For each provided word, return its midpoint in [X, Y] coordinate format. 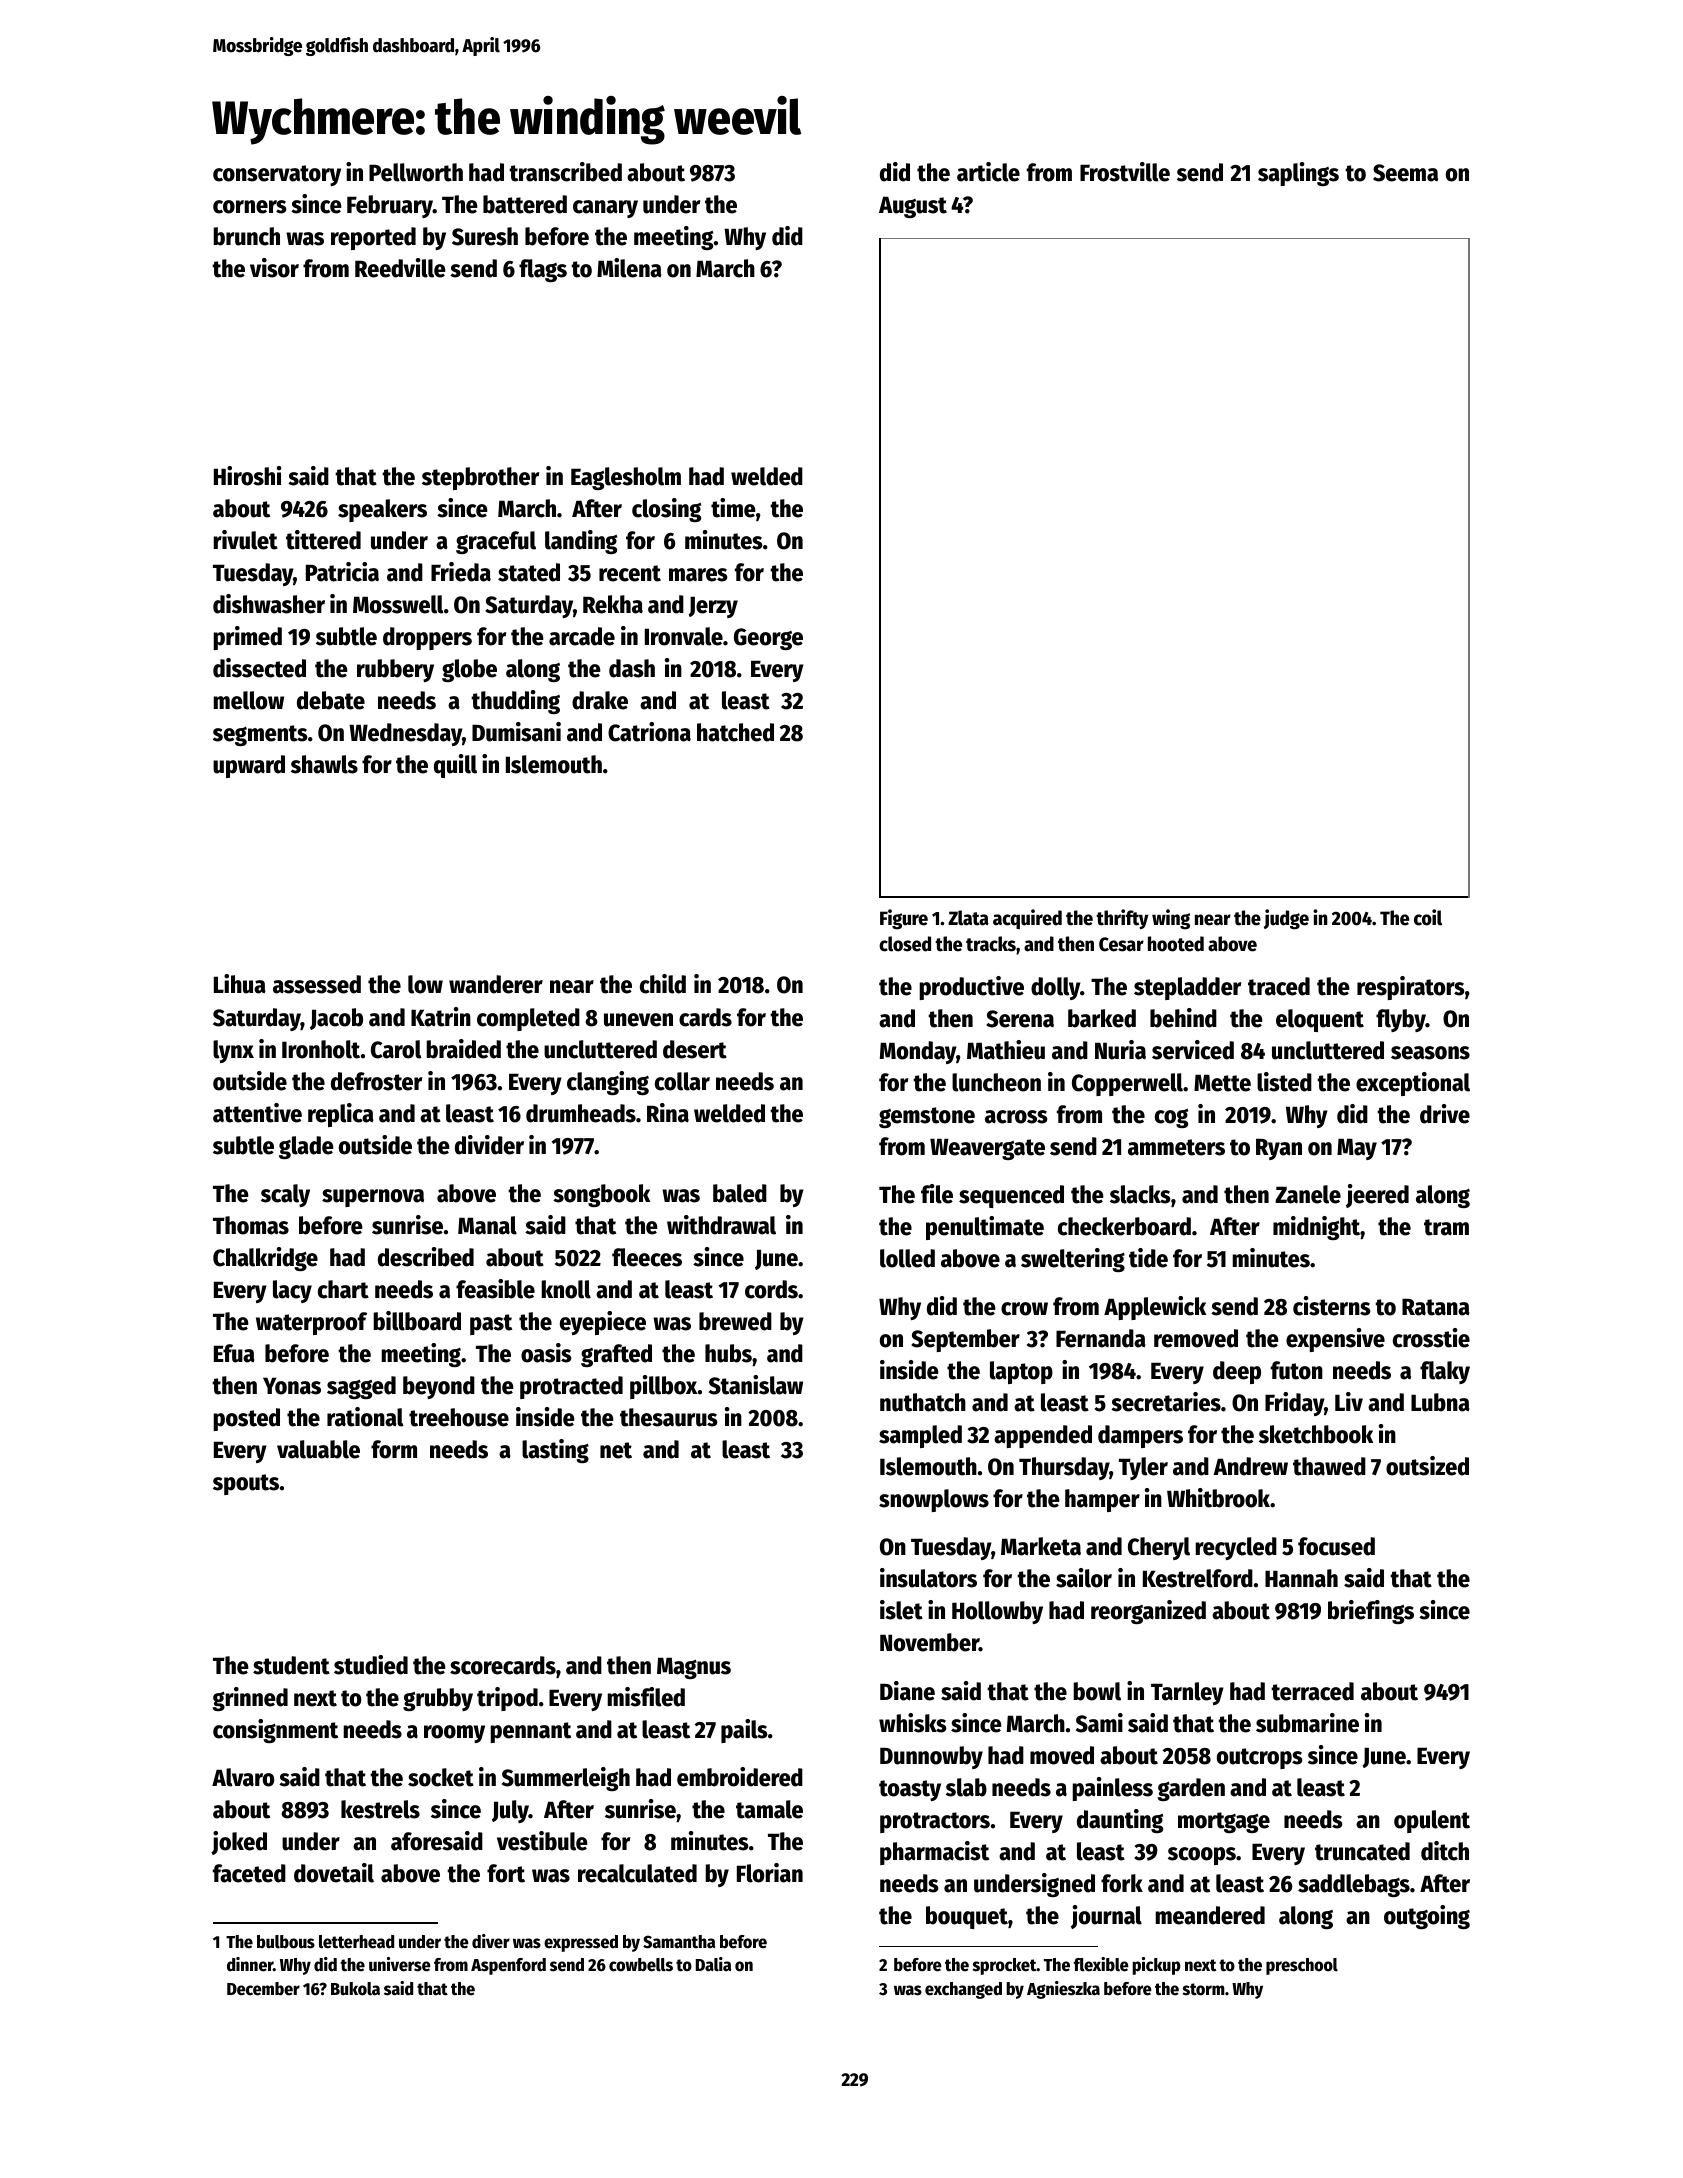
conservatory [277, 175]
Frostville [1125, 172]
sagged [361, 1387]
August [913, 207]
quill [455, 766]
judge [1286, 919]
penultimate [985, 1228]
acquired [1027, 919]
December [263, 1989]
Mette [1222, 1083]
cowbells [641, 1965]
